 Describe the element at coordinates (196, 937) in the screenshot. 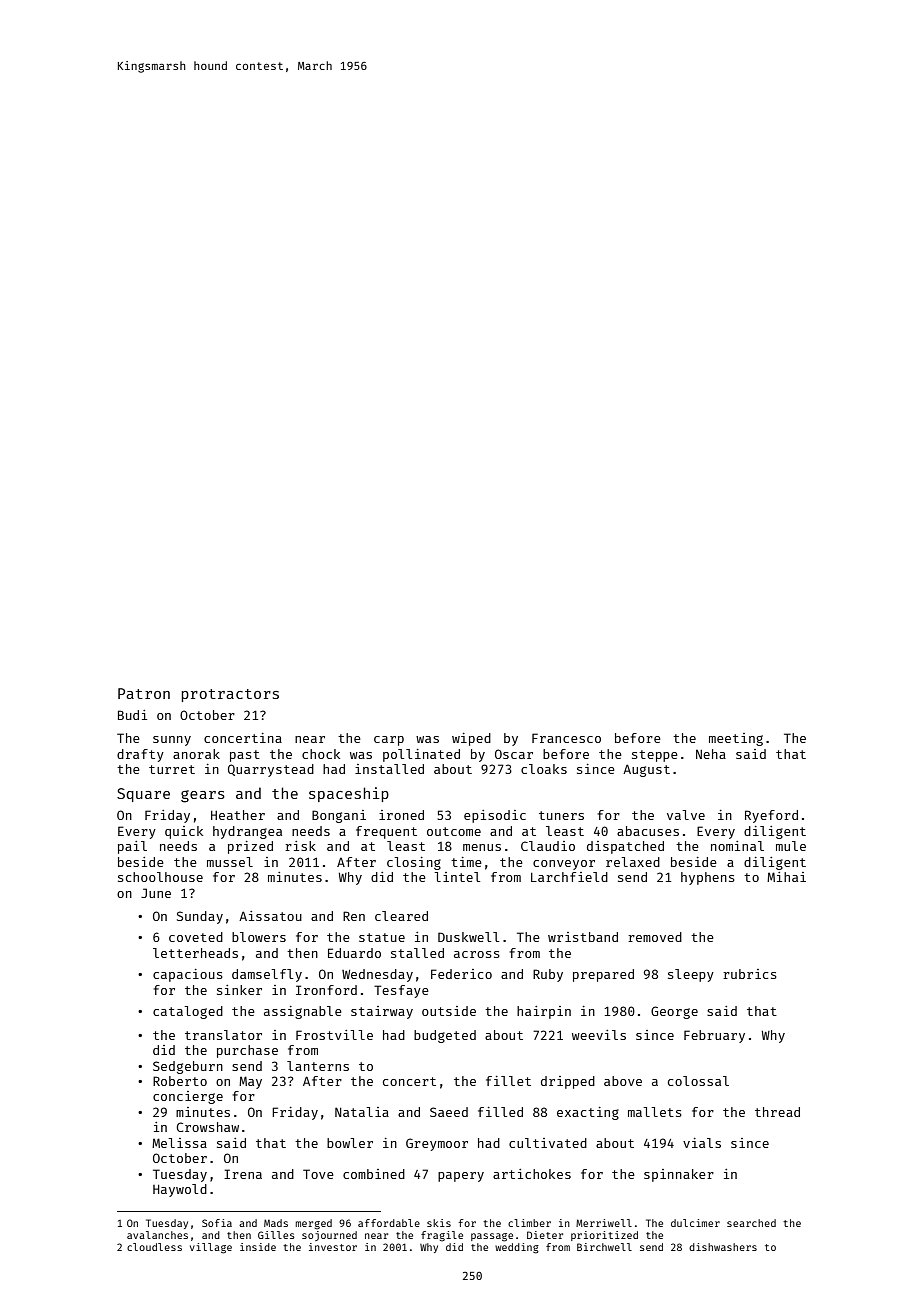

I see `coveted` at that location.
